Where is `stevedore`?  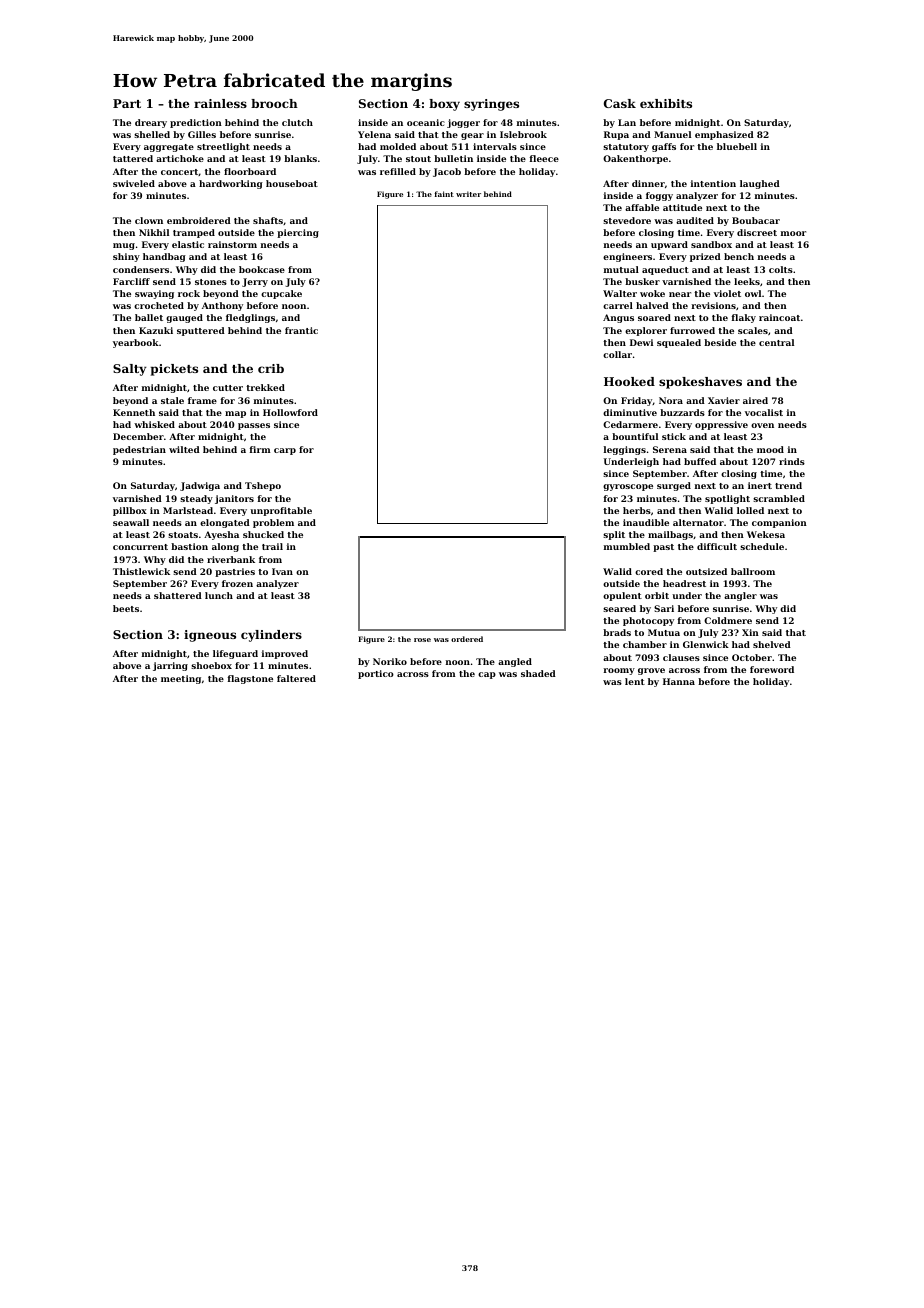
stevedore is located at coordinates (627, 220).
